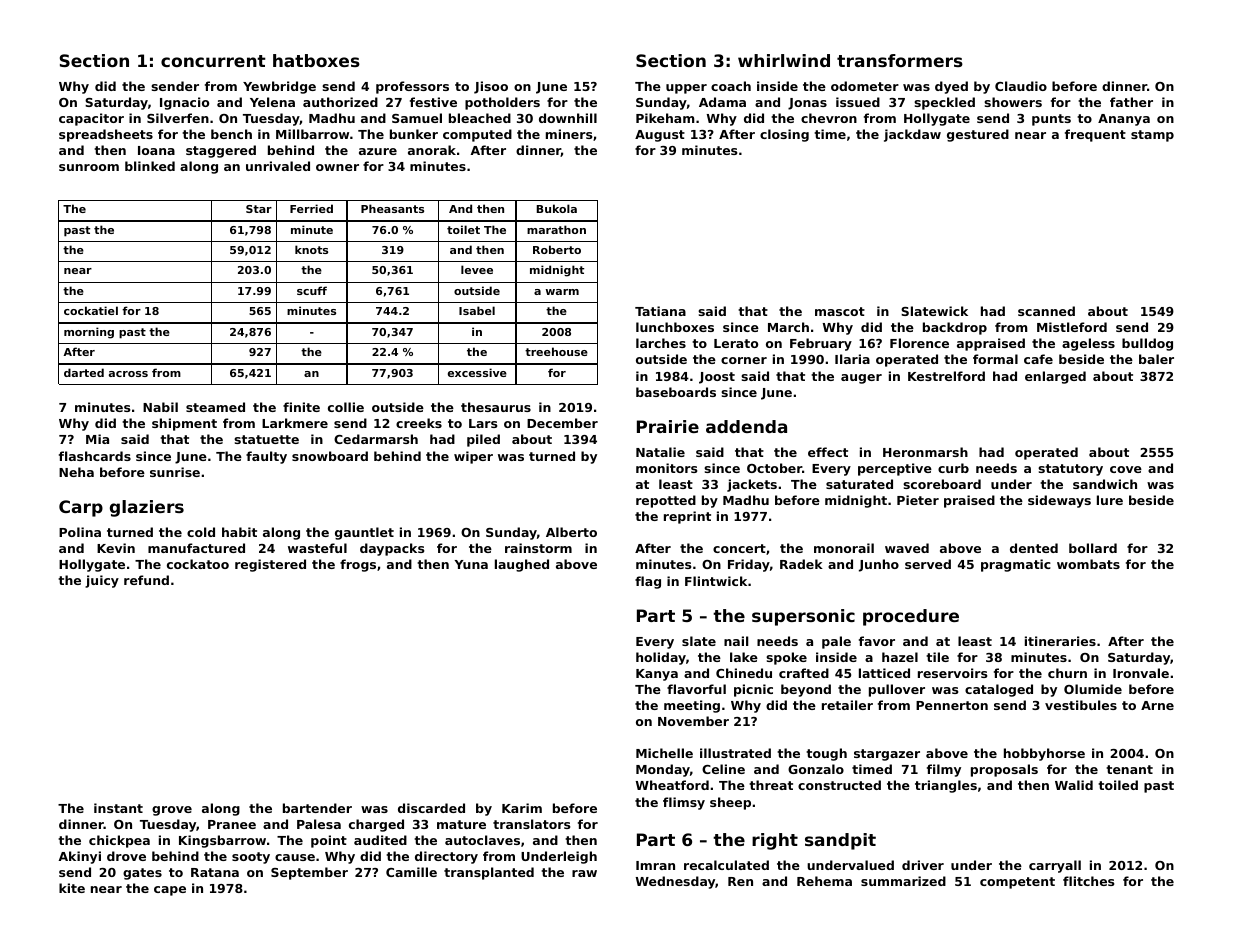  What do you see at coordinates (477, 135) in the page?
I see `computed` at bounding box center [477, 135].
